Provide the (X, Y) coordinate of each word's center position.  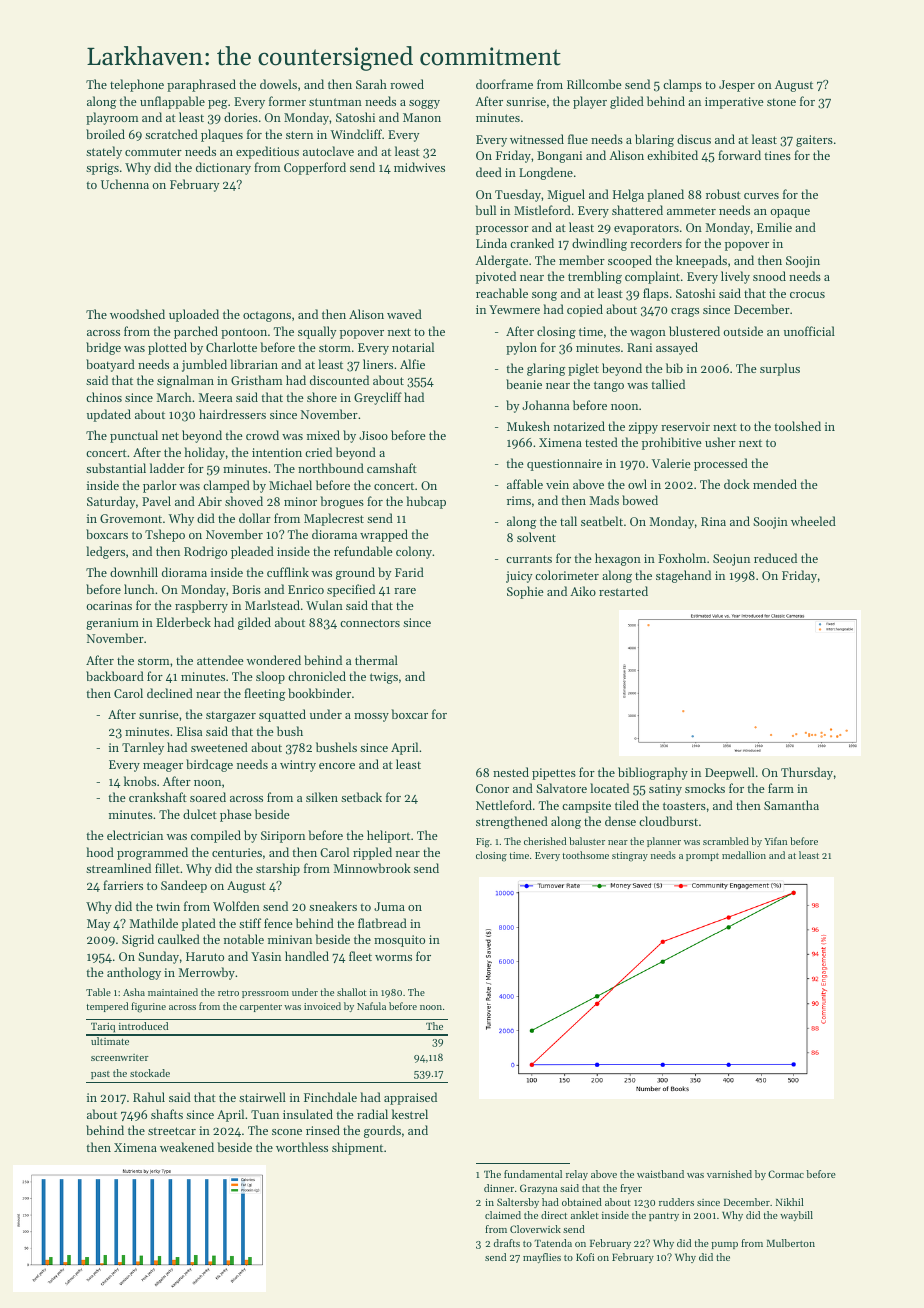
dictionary (223, 168)
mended (775, 484)
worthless (302, 1147)
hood (100, 852)
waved (404, 314)
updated (109, 415)
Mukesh (528, 426)
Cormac (786, 1174)
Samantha (791, 805)
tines (777, 155)
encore (337, 766)
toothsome (585, 855)
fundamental (533, 1174)
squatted (282, 715)
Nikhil (790, 1202)
